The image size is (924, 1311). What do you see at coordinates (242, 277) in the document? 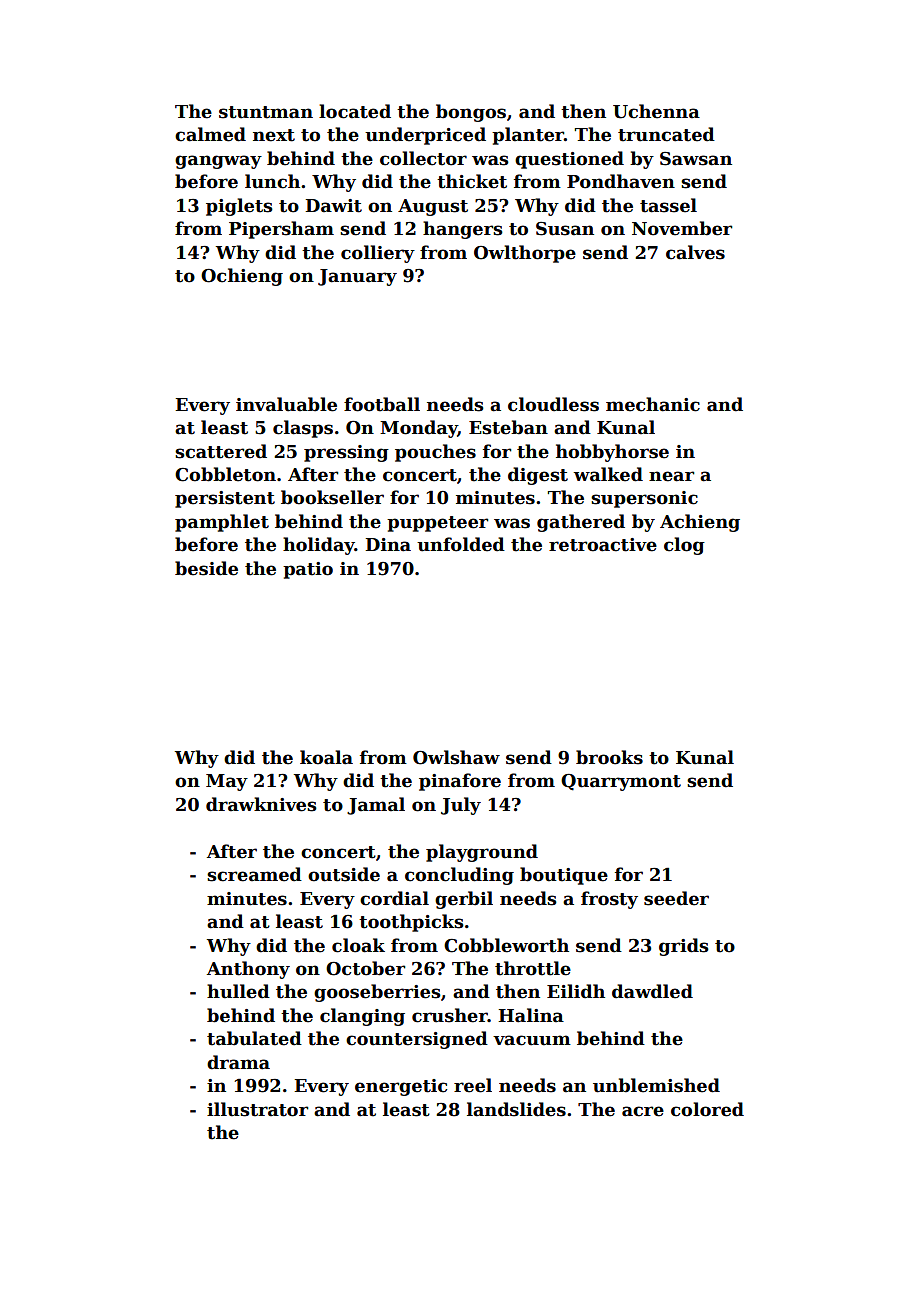
I see `Ochieng` at bounding box center [242, 277].
